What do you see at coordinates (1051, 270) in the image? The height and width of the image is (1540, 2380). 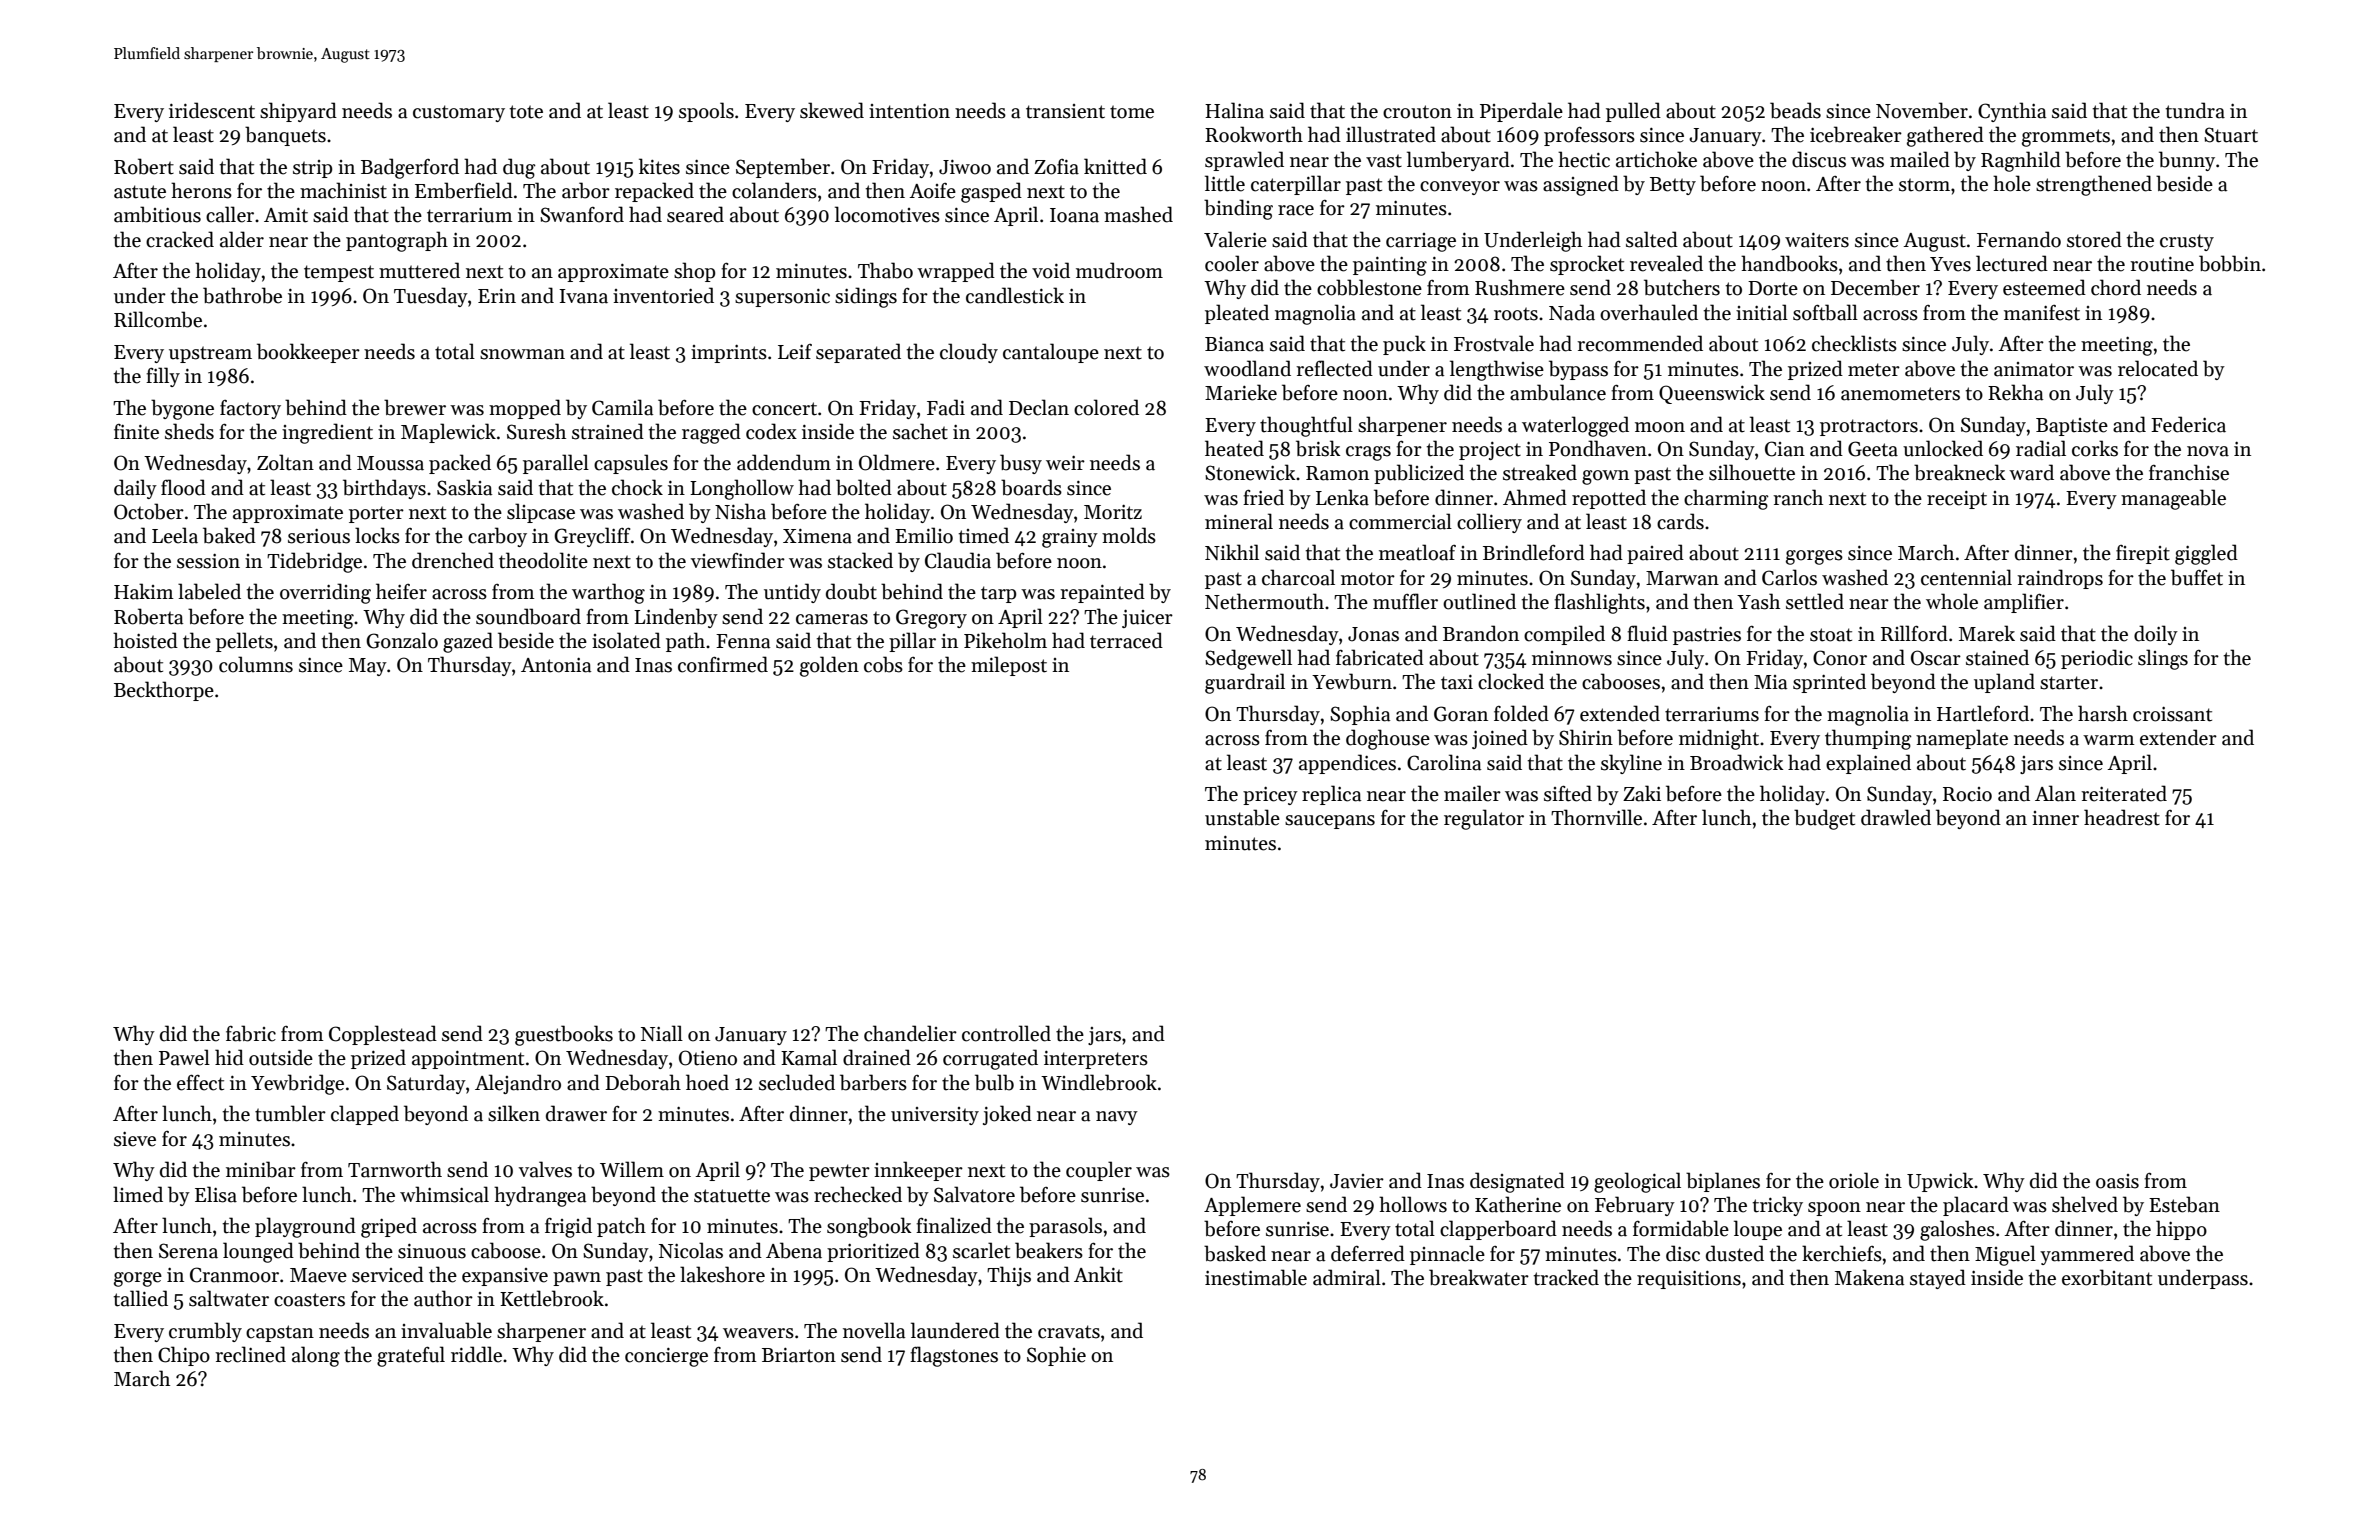 I see `void` at bounding box center [1051, 270].
